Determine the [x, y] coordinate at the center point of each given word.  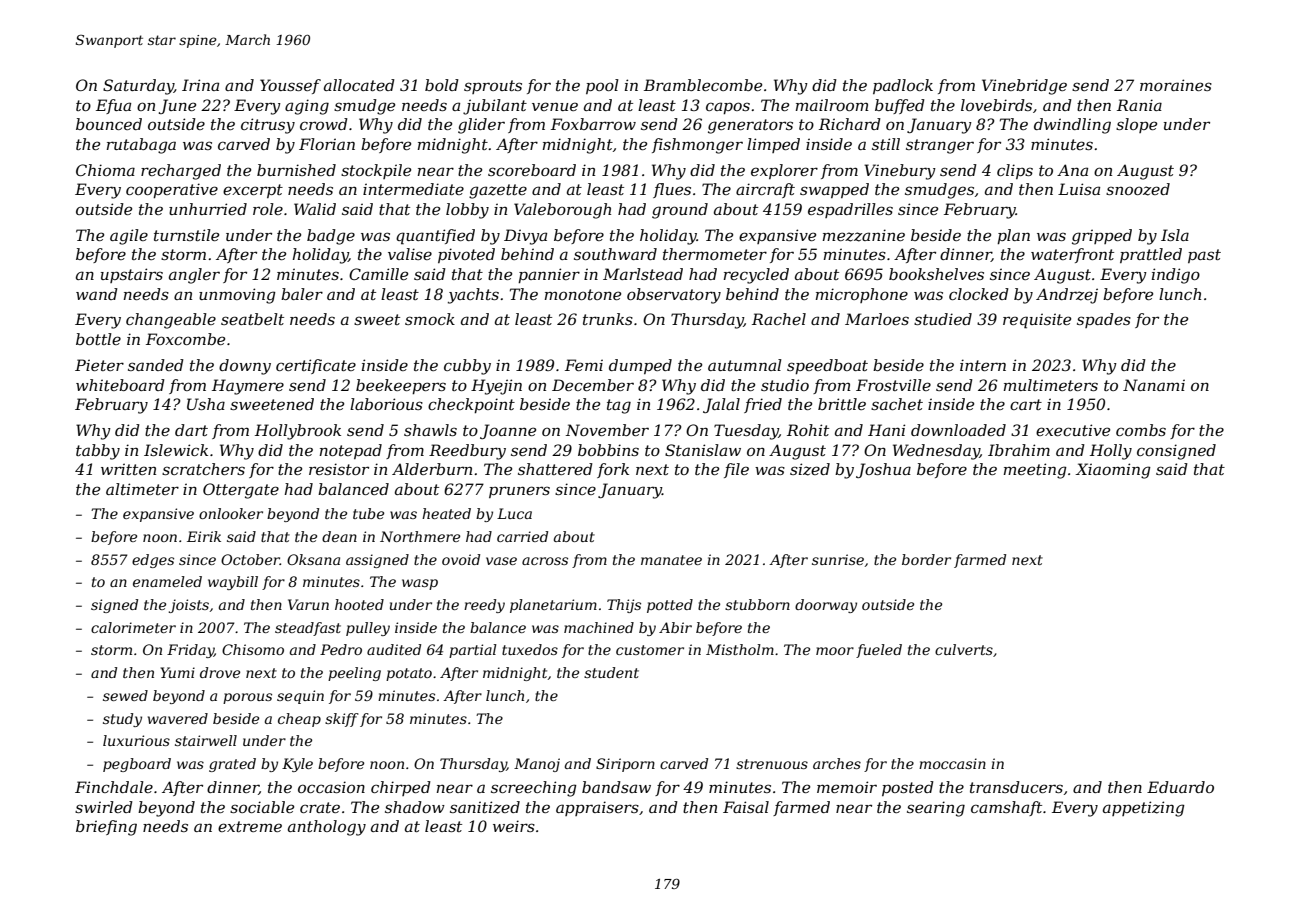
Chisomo [253, 649]
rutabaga [141, 146]
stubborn [757, 604]
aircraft [765, 190]
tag [619, 406]
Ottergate [241, 491]
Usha [206, 404]
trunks [608, 319]
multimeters [1051, 385]
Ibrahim [1019, 450]
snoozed [1138, 189]
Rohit [808, 430]
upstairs [132, 275]
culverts [964, 649]
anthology [327, 828]
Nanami [1154, 385]
